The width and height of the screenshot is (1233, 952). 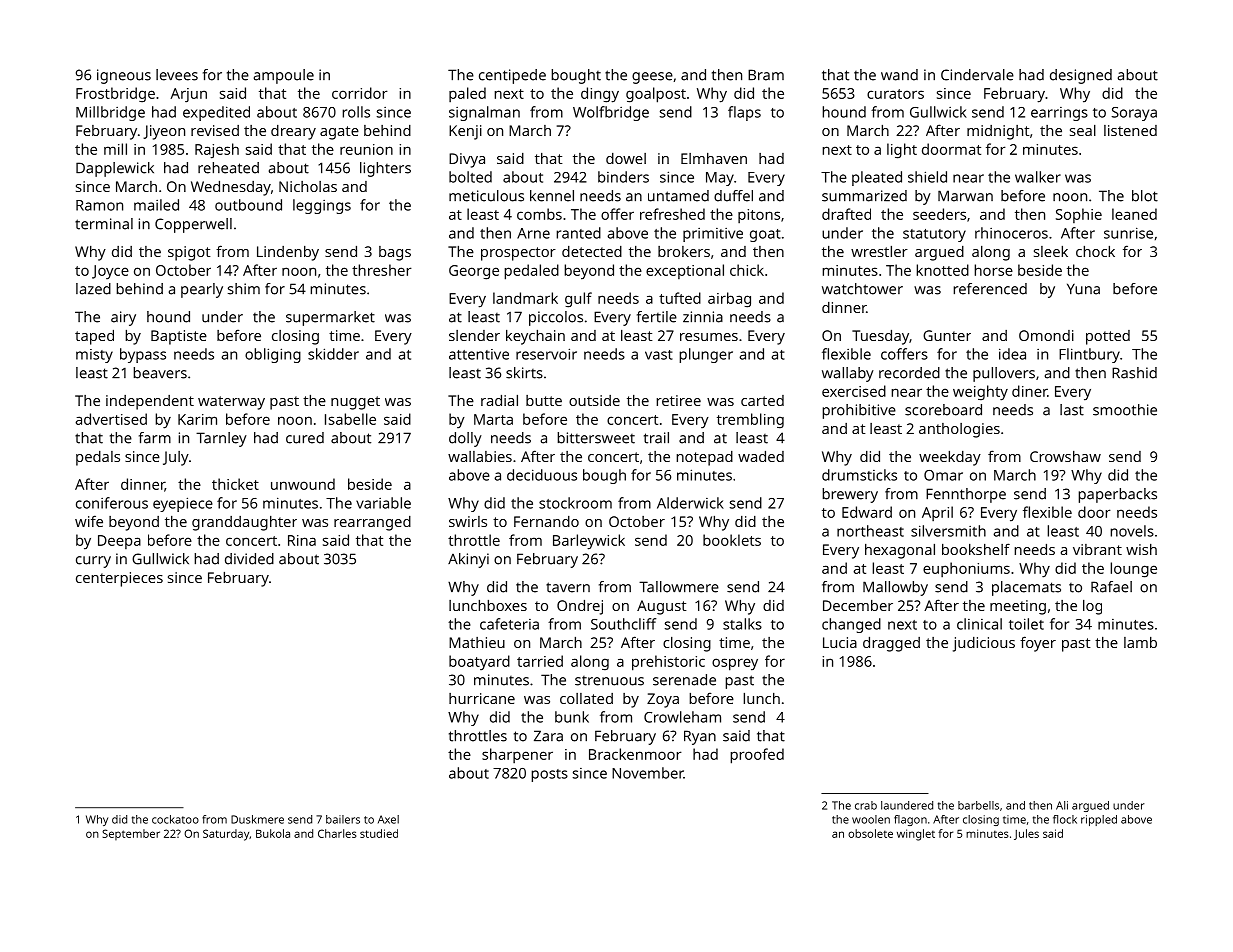 What do you see at coordinates (366, 149) in the screenshot?
I see `reunion` at bounding box center [366, 149].
